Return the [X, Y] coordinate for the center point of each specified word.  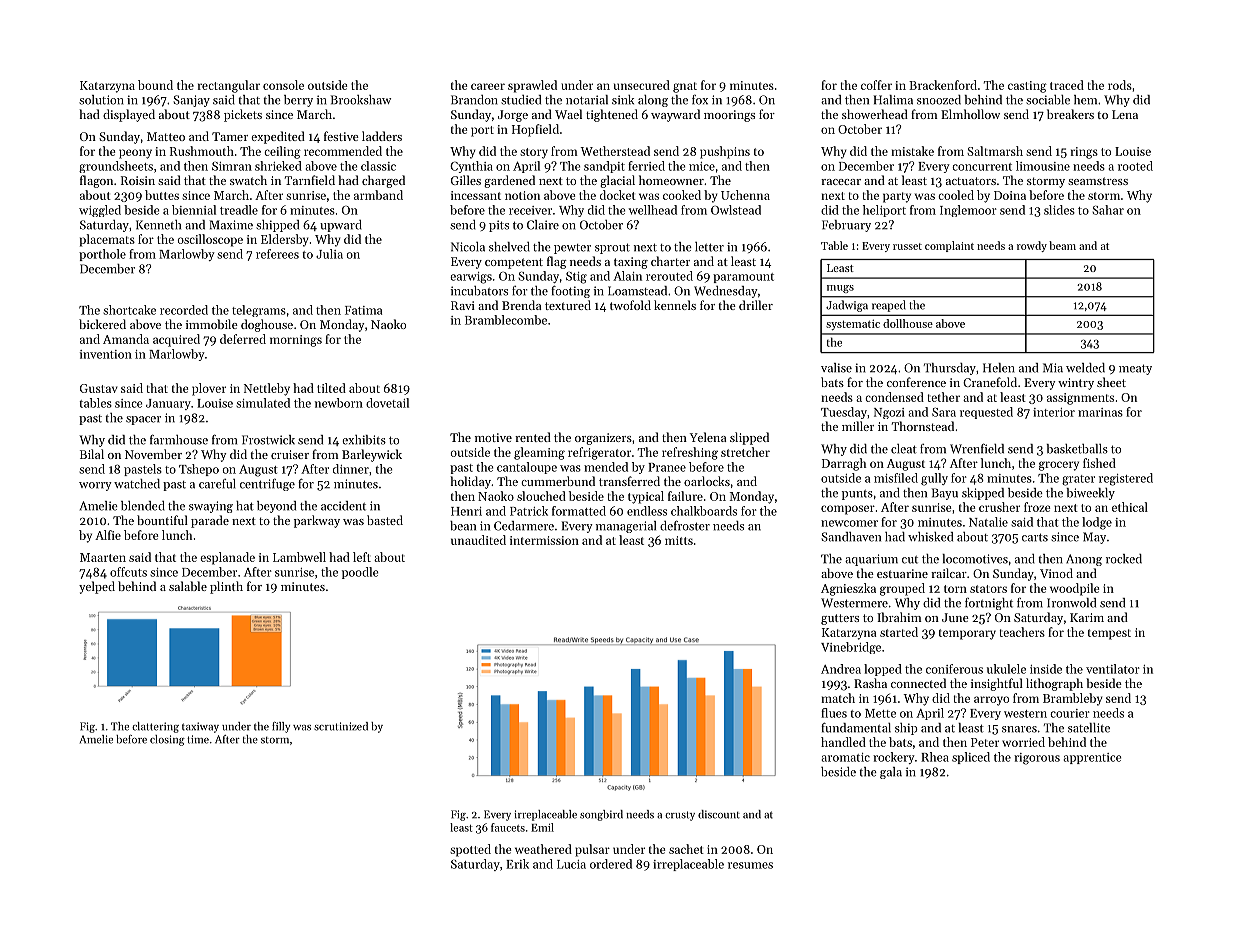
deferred [243, 339]
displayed [129, 115]
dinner [351, 469]
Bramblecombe [506, 320]
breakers [1070, 114]
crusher [999, 507]
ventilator [1113, 669]
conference [916, 382]
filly [281, 727]
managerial [626, 527]
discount [719, 814]
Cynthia [471, 167]
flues [834, 713]
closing [167, 740]
